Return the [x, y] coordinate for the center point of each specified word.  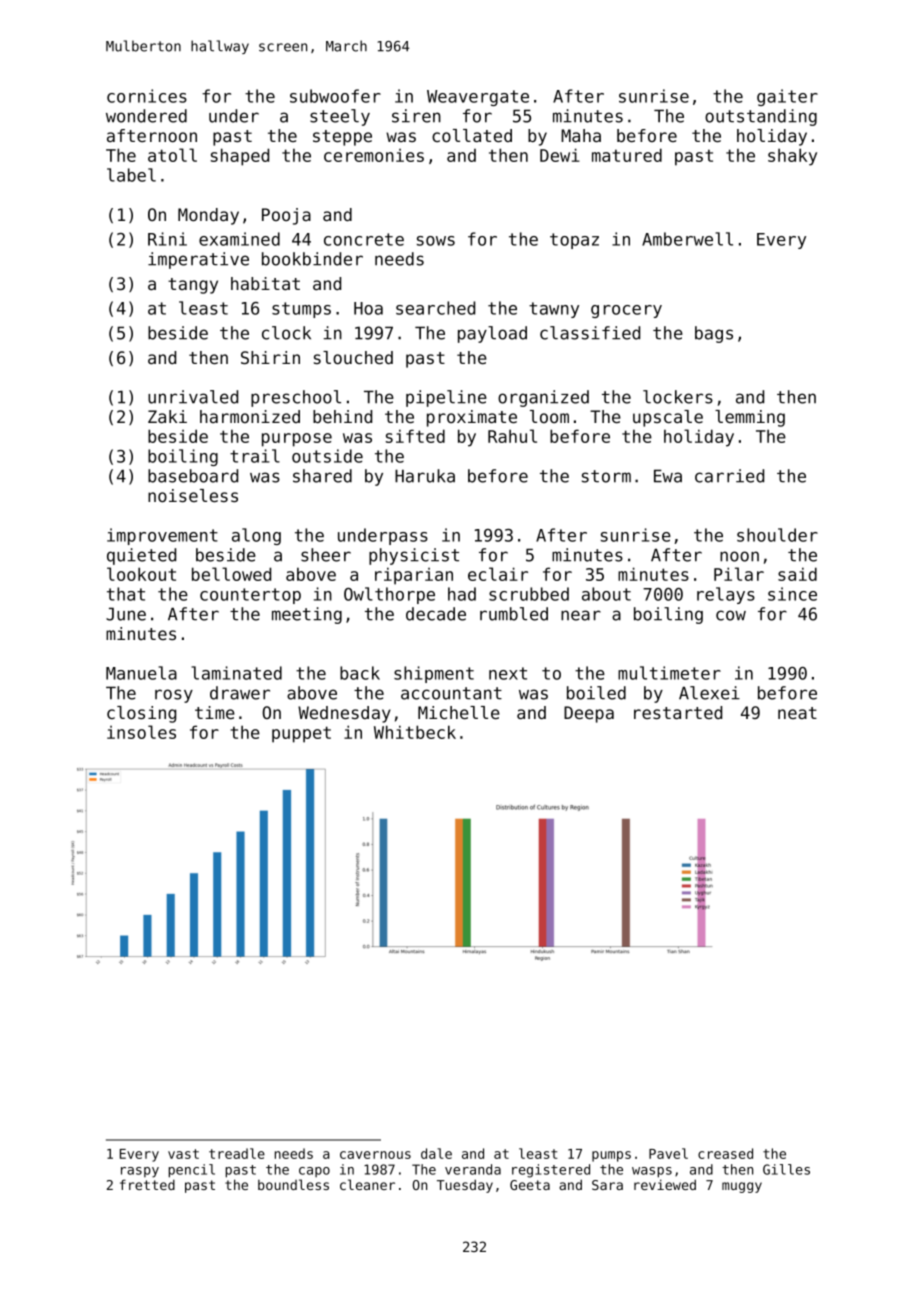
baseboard [193, 476]
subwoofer [335, 96]
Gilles [786, 1169]
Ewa [668, 476]
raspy [140, 1172]
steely [340, 117]
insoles [141, 732]
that [126, 594]
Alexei [709, 693]
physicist [414, 556]
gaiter [787, 97]
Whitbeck [415, 732]
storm [606, 476]
